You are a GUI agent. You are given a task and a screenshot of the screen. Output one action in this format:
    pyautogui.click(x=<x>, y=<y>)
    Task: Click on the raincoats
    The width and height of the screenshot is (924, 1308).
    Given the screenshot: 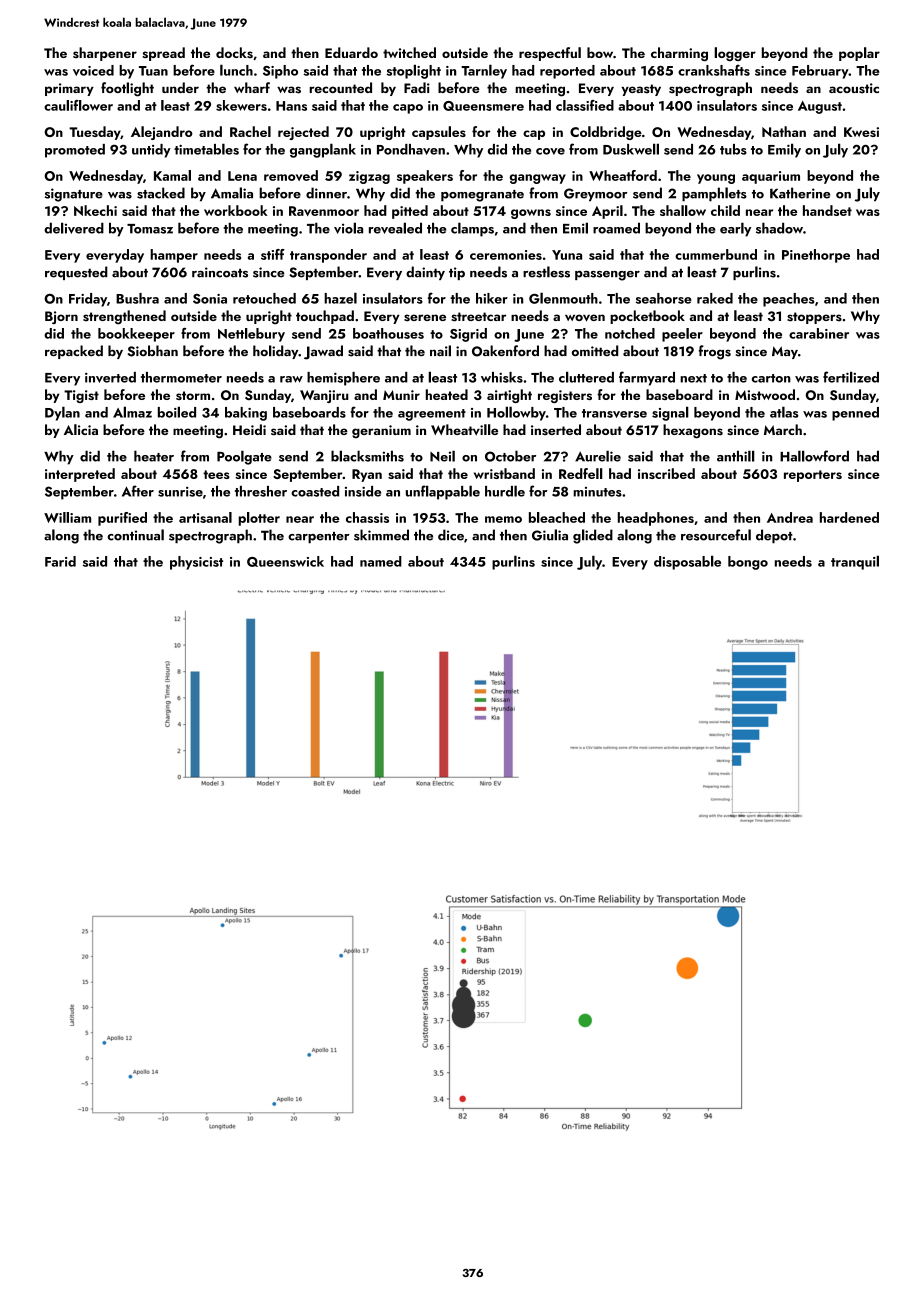 What is the action you would take?
    pyautogui.click(x=220, y=272)
